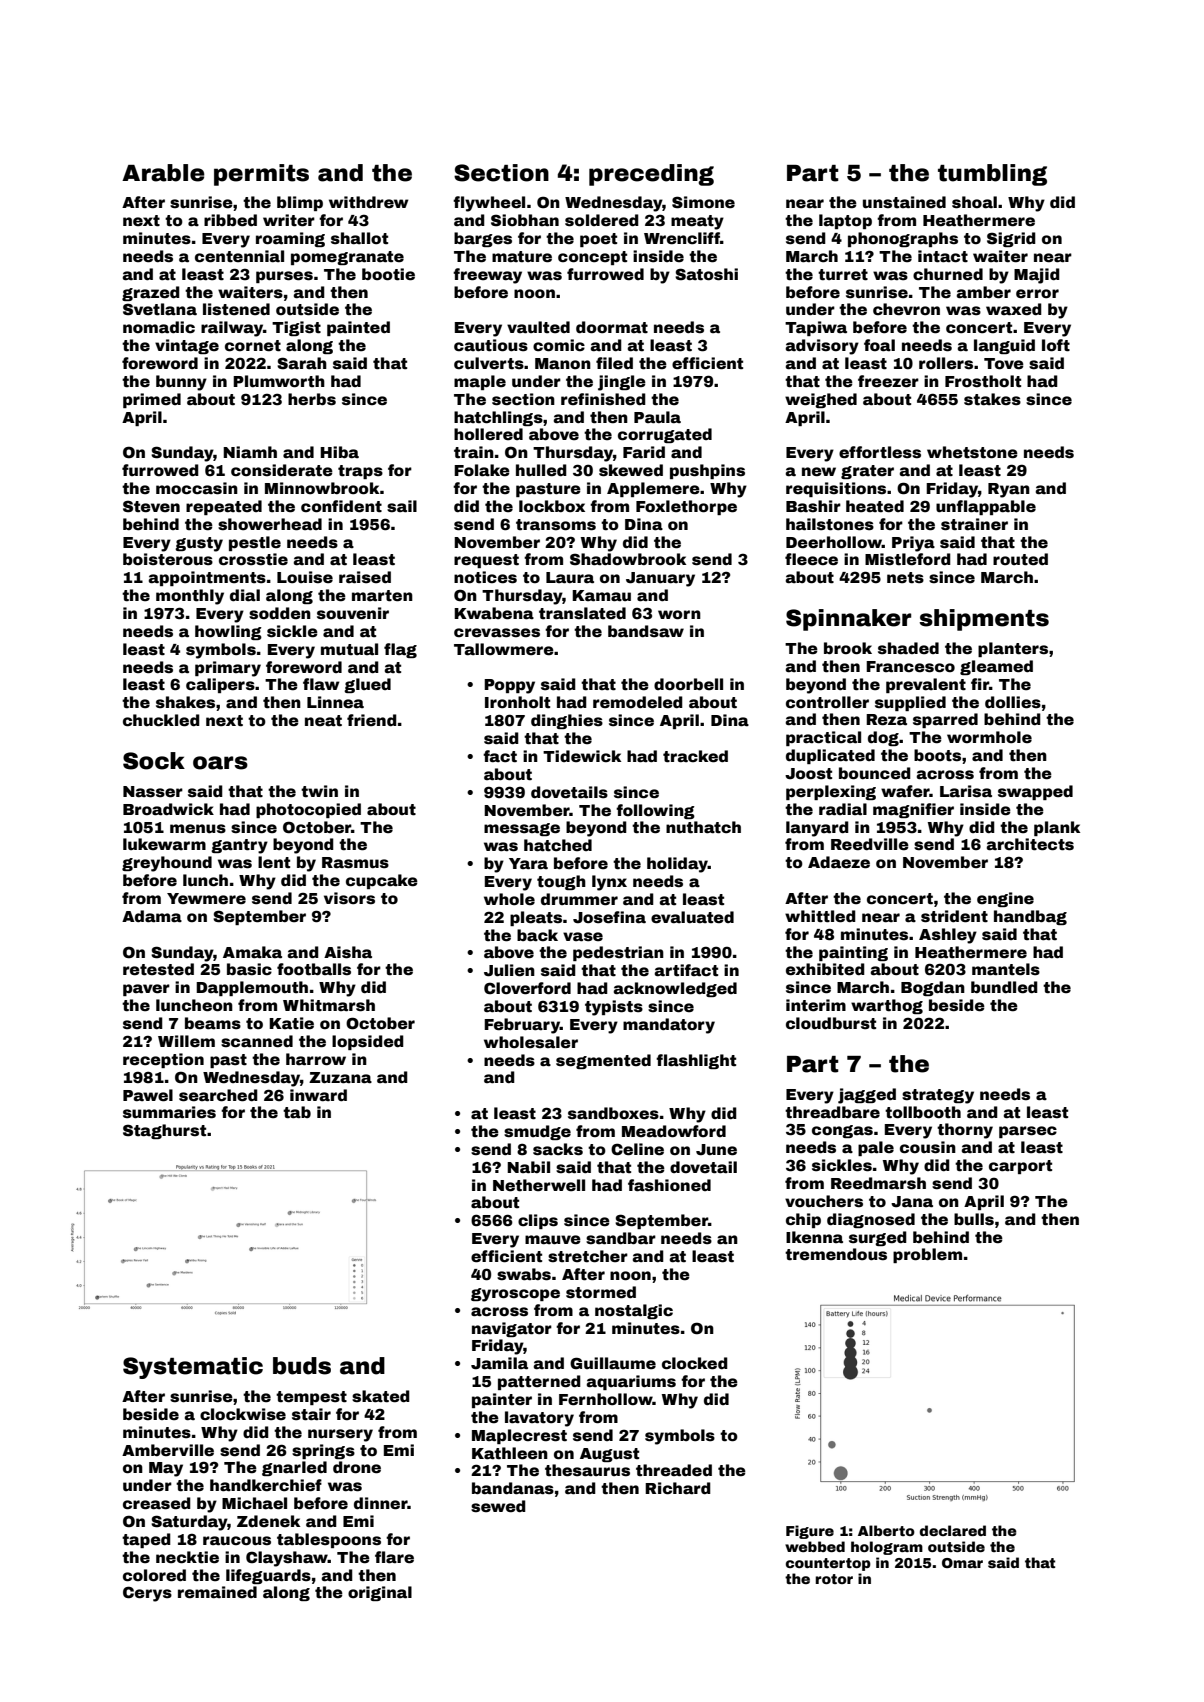  What do you see at coordinates (287, 1559) in the screenshot?
I see `Clayshaw` at bounding box center [287, 1559].
